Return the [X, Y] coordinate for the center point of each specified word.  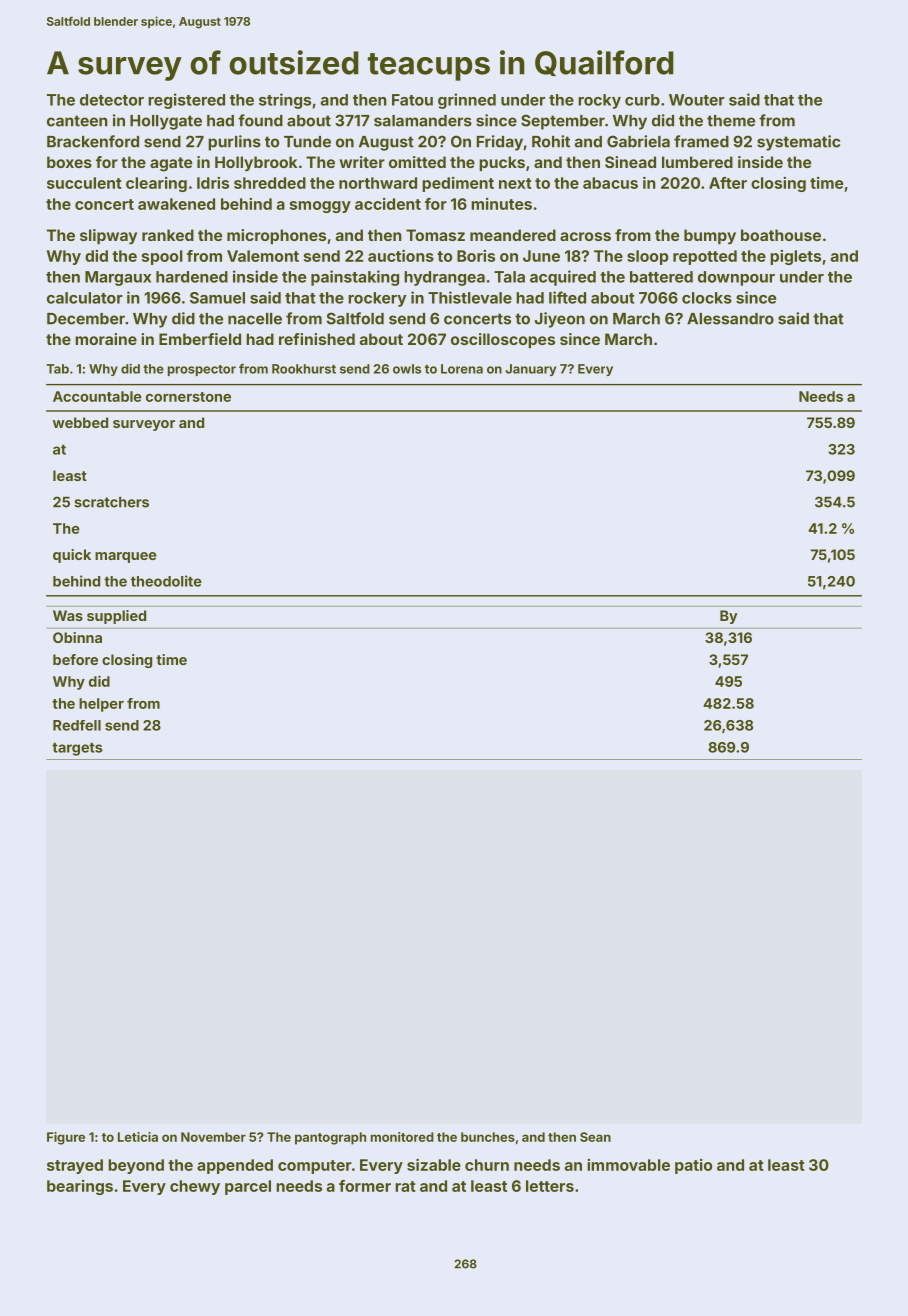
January [530, 370]
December [86, 319]
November [213, 1137]
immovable [628, 1165]
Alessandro [730, 319]
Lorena [462, 369]
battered [661, 277]
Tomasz [435, 235]
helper [101, 705]
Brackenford [93, 141]
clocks [707, 298]
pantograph [330, 1138]
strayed [75, 1166]
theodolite [166, 581]
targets [77, 749]
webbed [80, 422]
